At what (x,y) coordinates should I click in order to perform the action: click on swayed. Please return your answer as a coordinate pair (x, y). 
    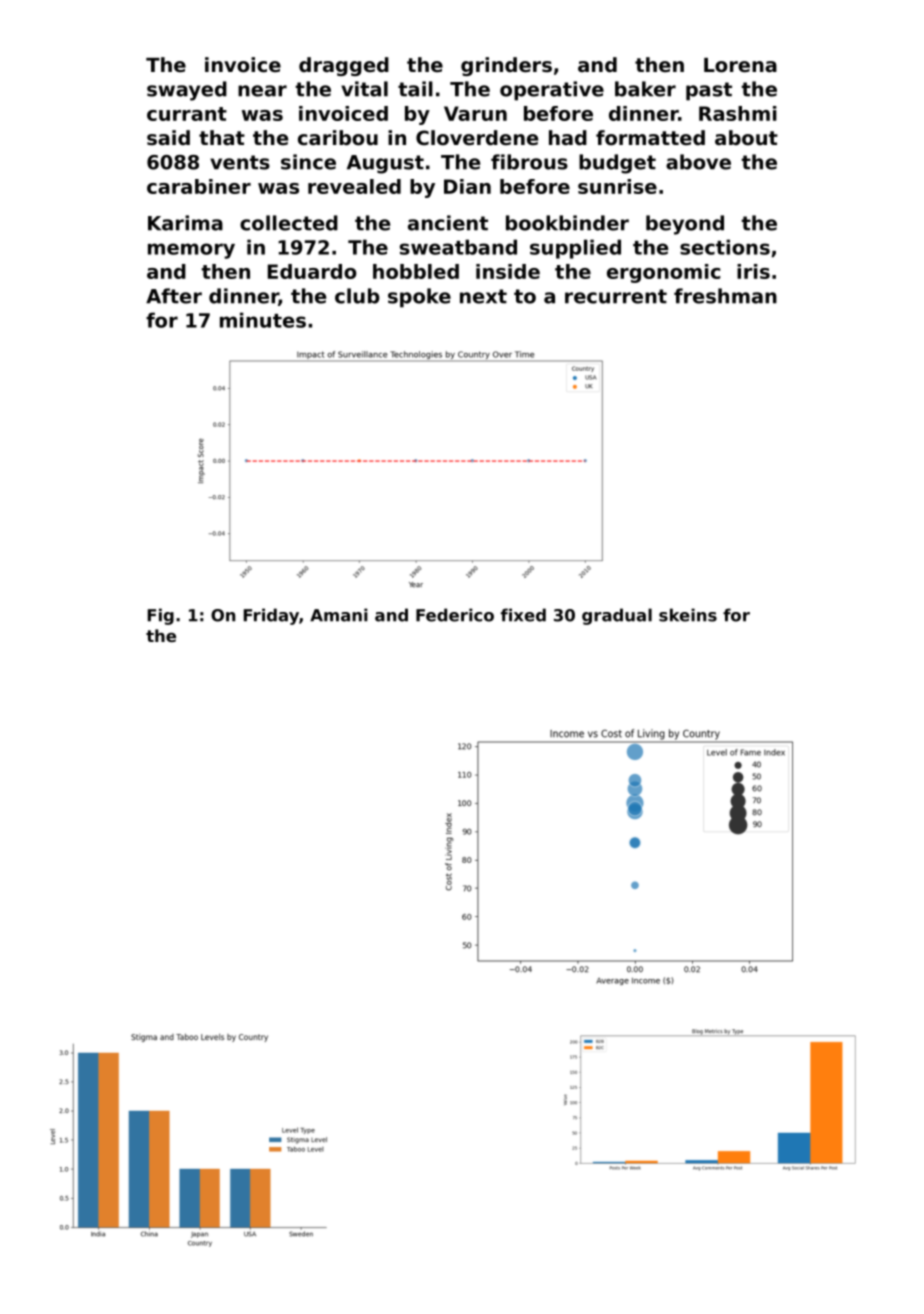
    Looking at the image, I should click on (187, 91).
